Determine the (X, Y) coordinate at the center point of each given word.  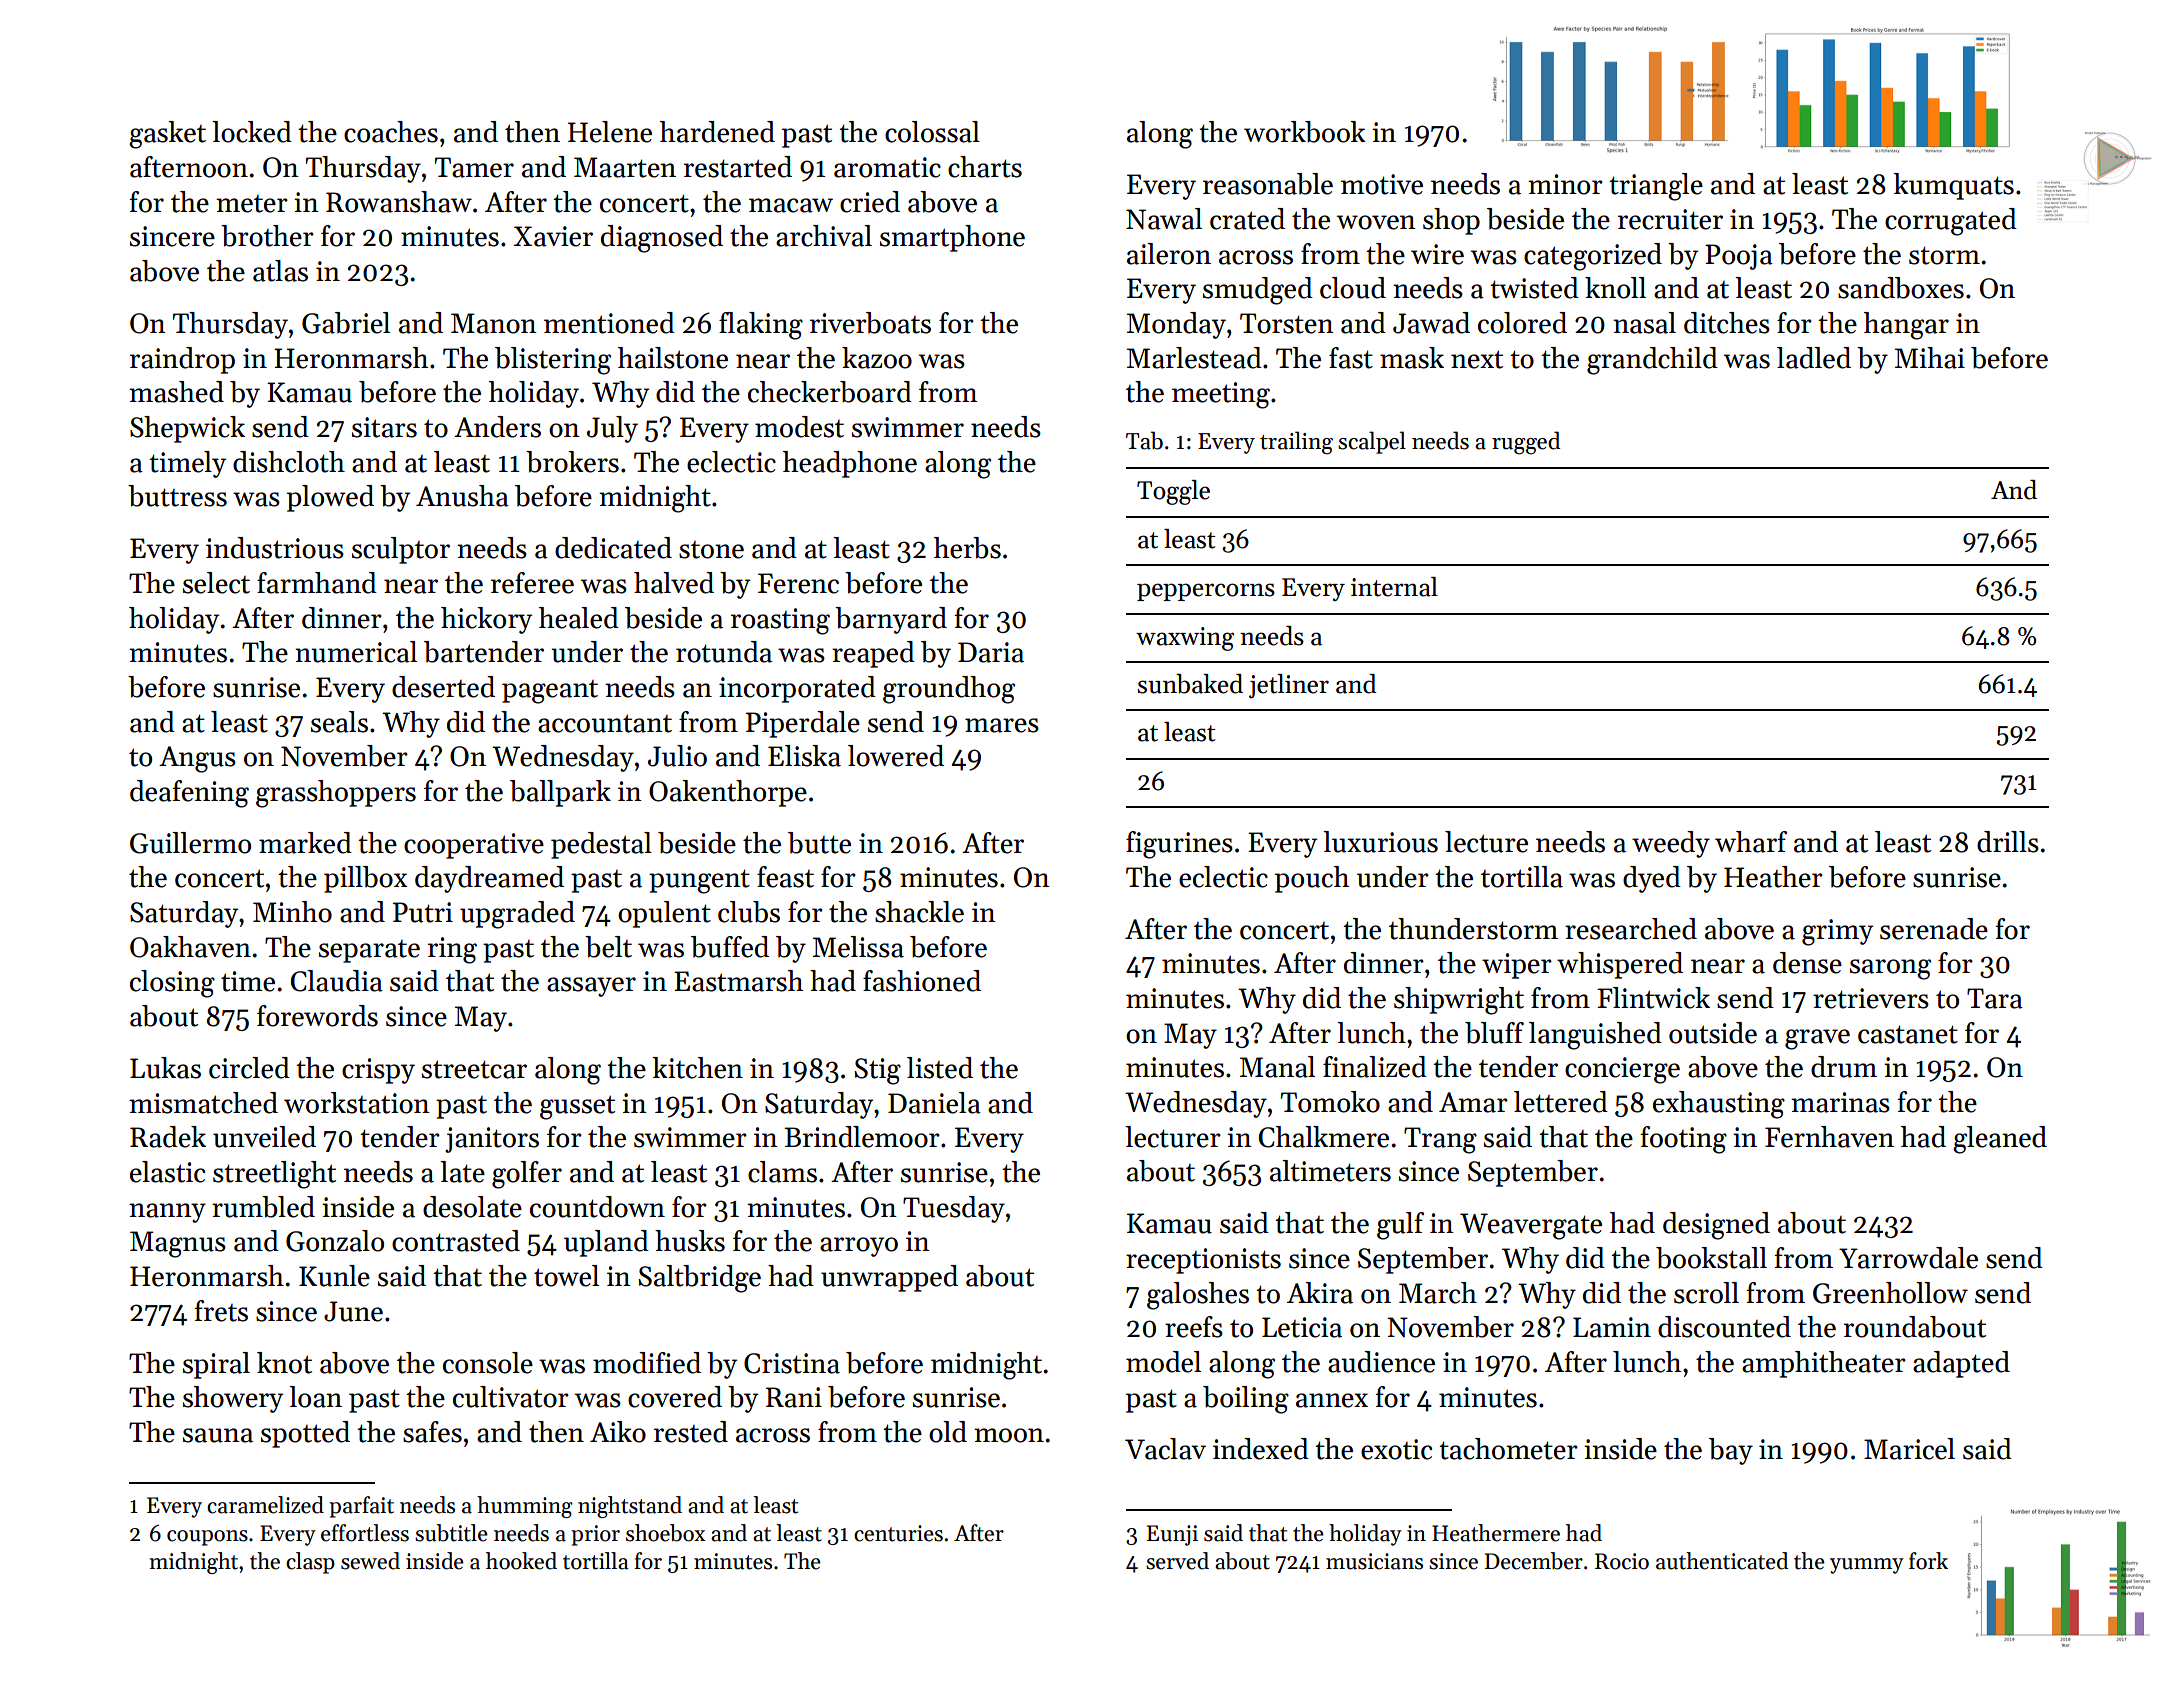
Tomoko (1330, 1102)
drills (2008, 842)
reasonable (1268, 184)
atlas (280, 271)
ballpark (560, 793)
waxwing (1185, 639)
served (1177, 1561)
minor (1565, 184)
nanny (167, 1213)
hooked (521, 1561)
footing (1683, 1140)
